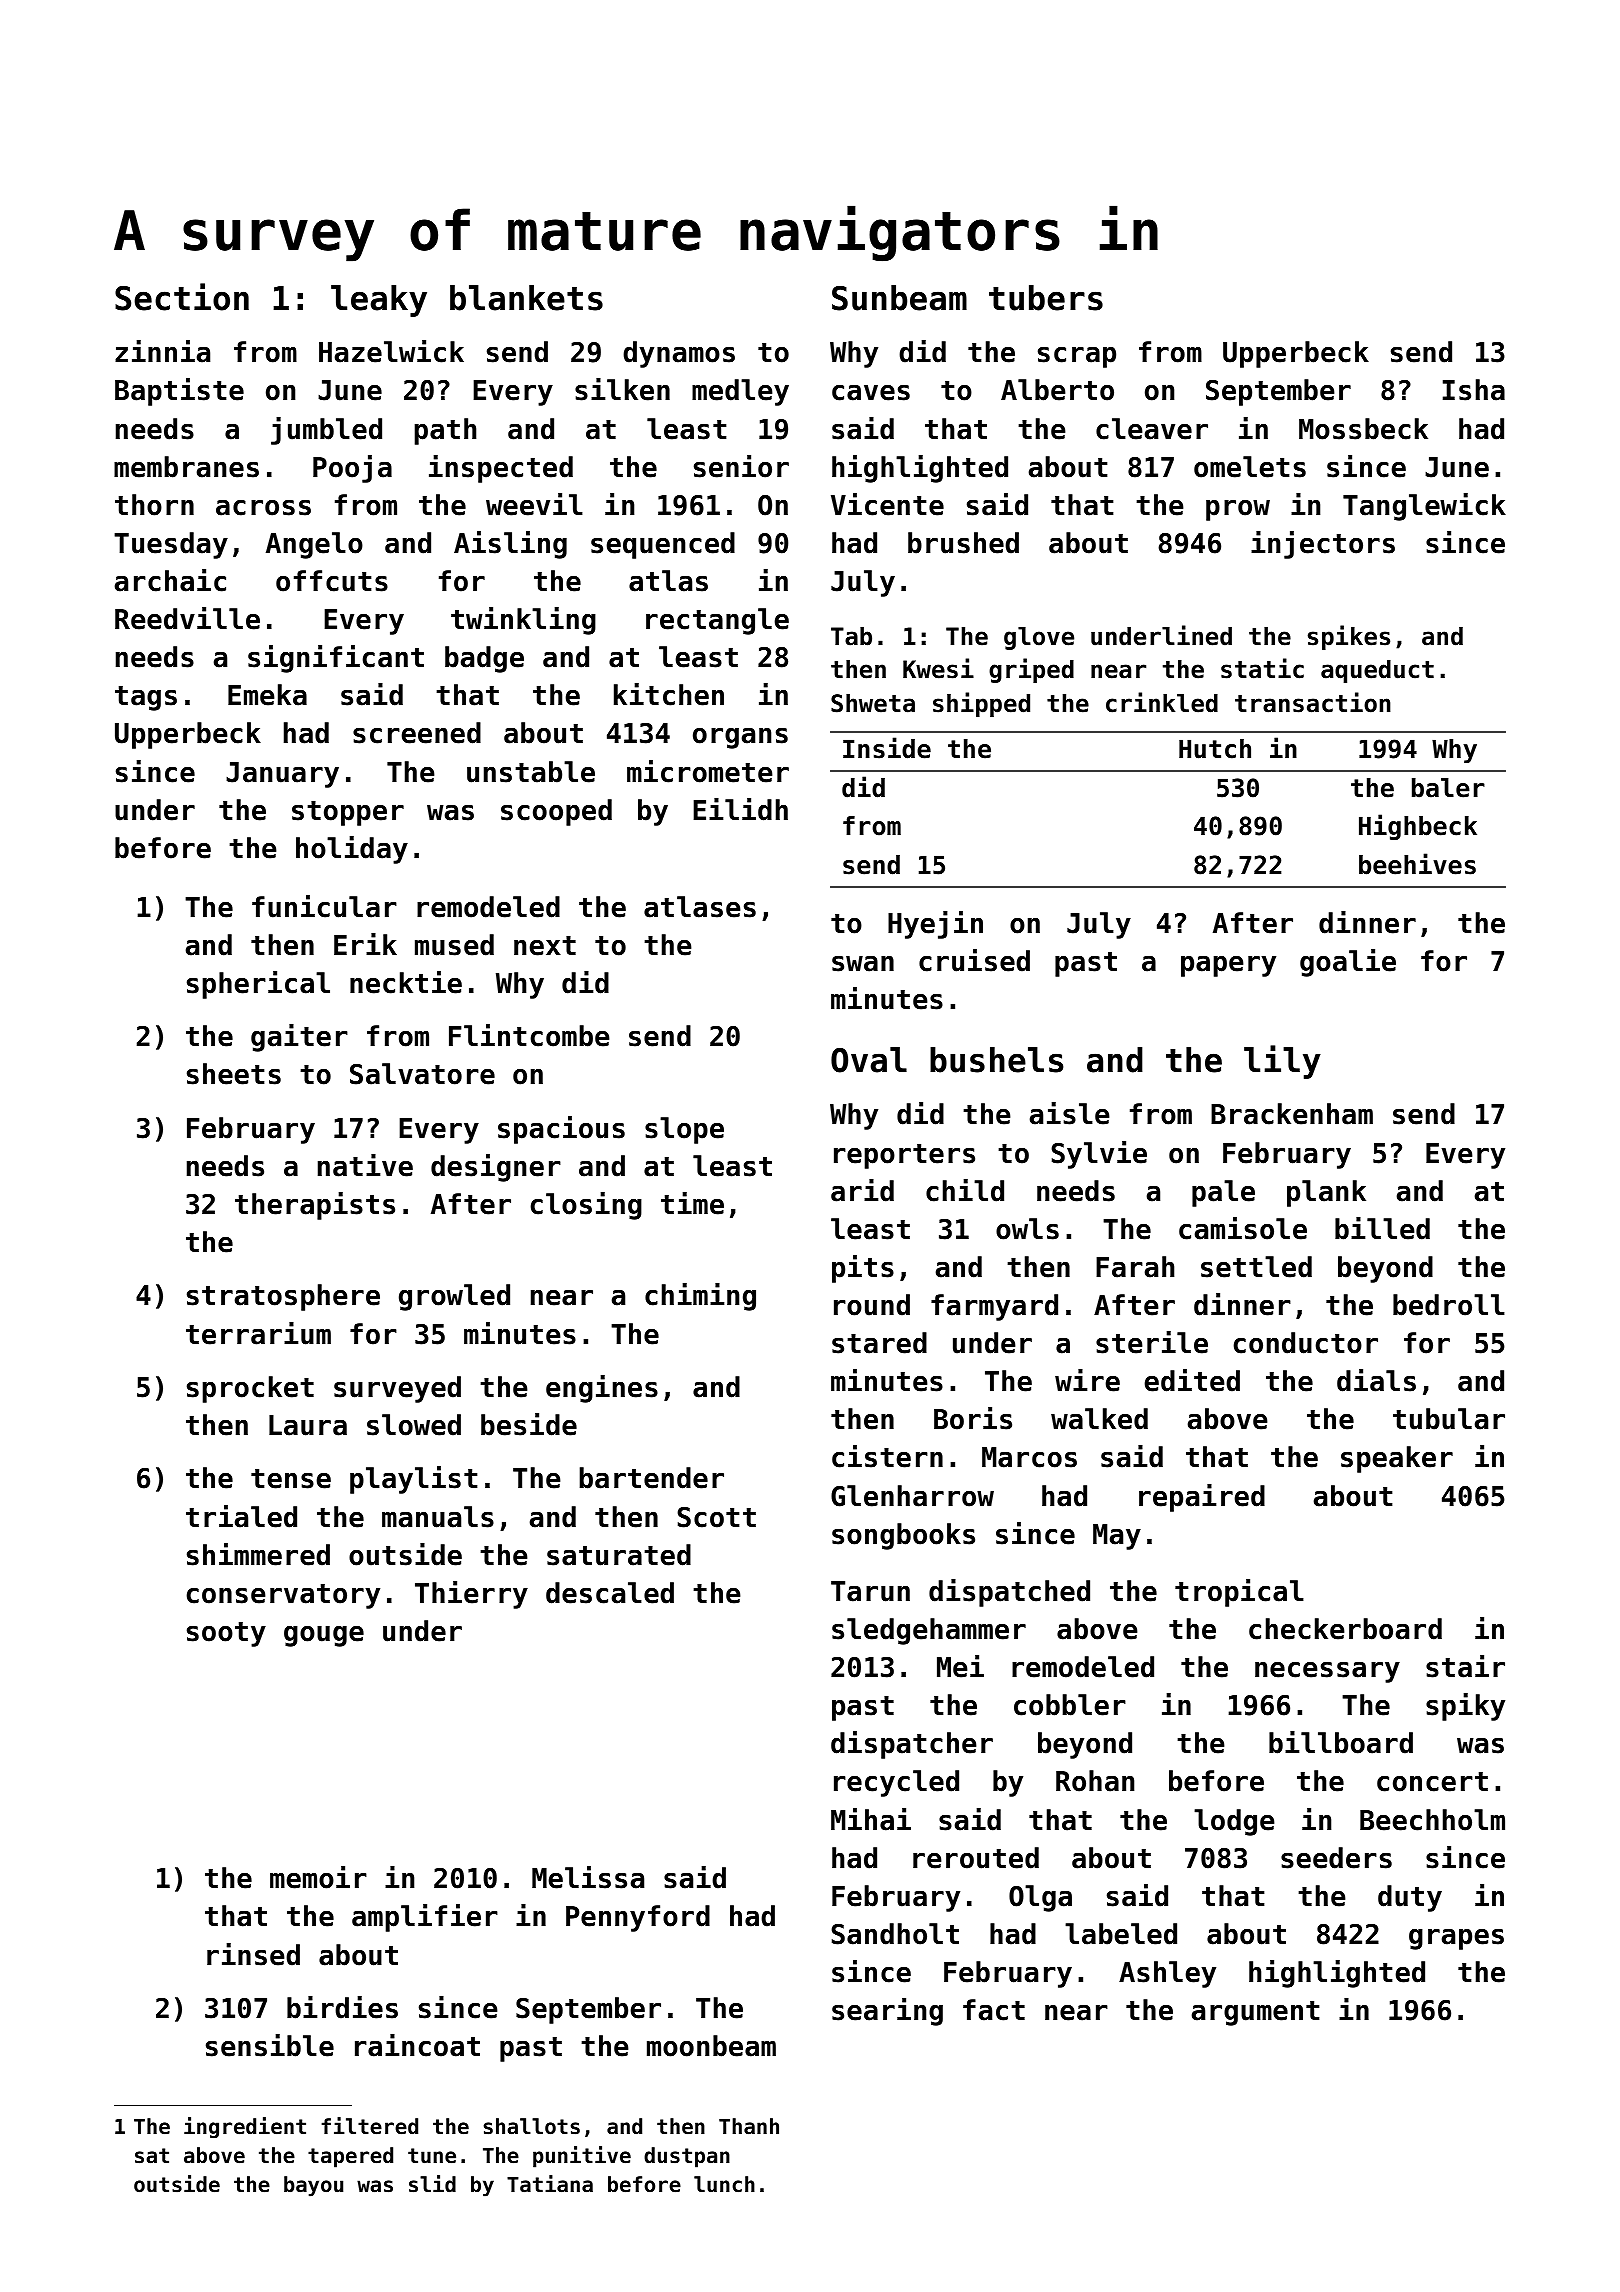  I want to click on birdies, so click(342, 2007).
